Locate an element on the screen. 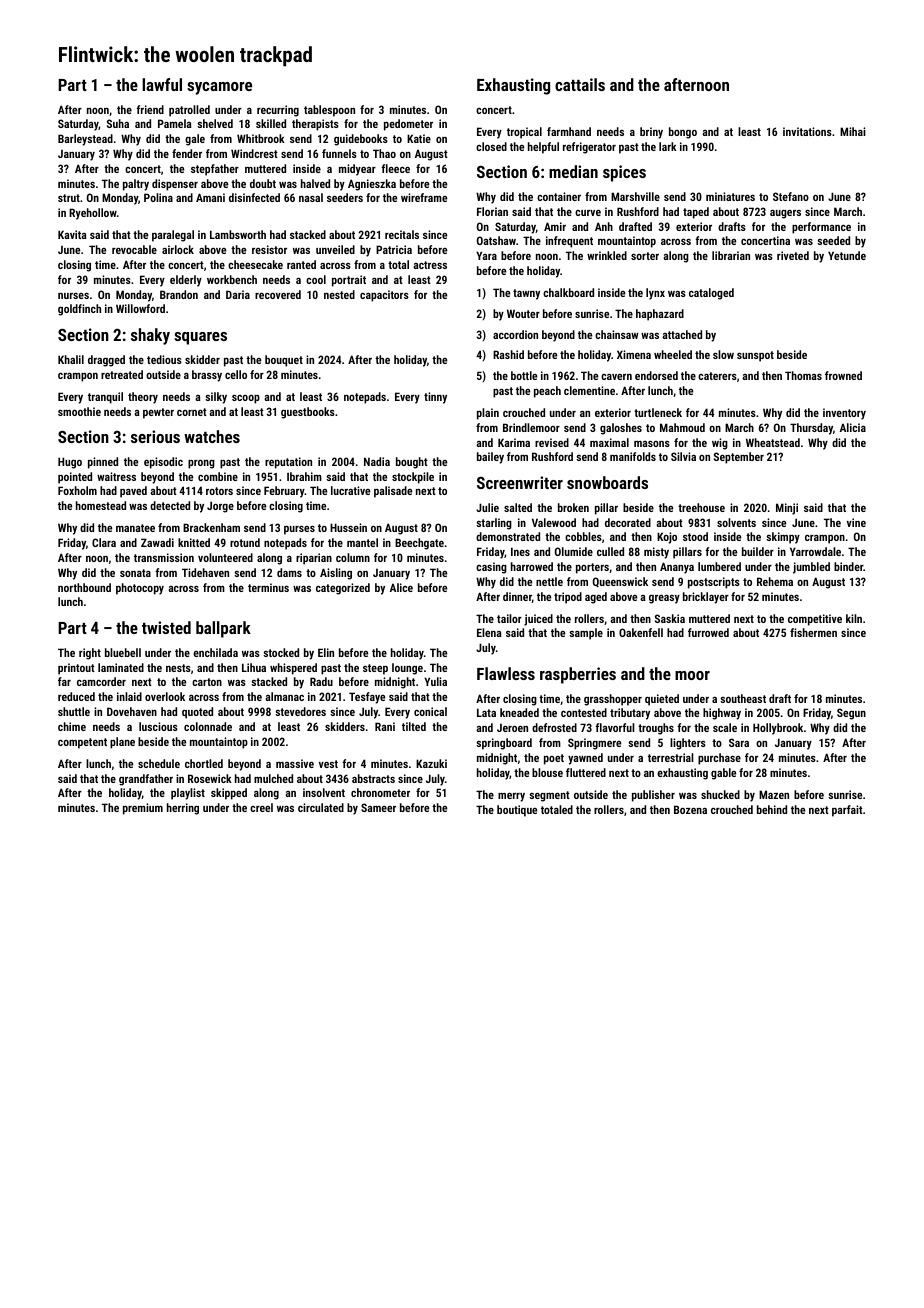 The height and width of the screenshot is (1308, 924). goldfinch is located at coordinates (79, 310).
